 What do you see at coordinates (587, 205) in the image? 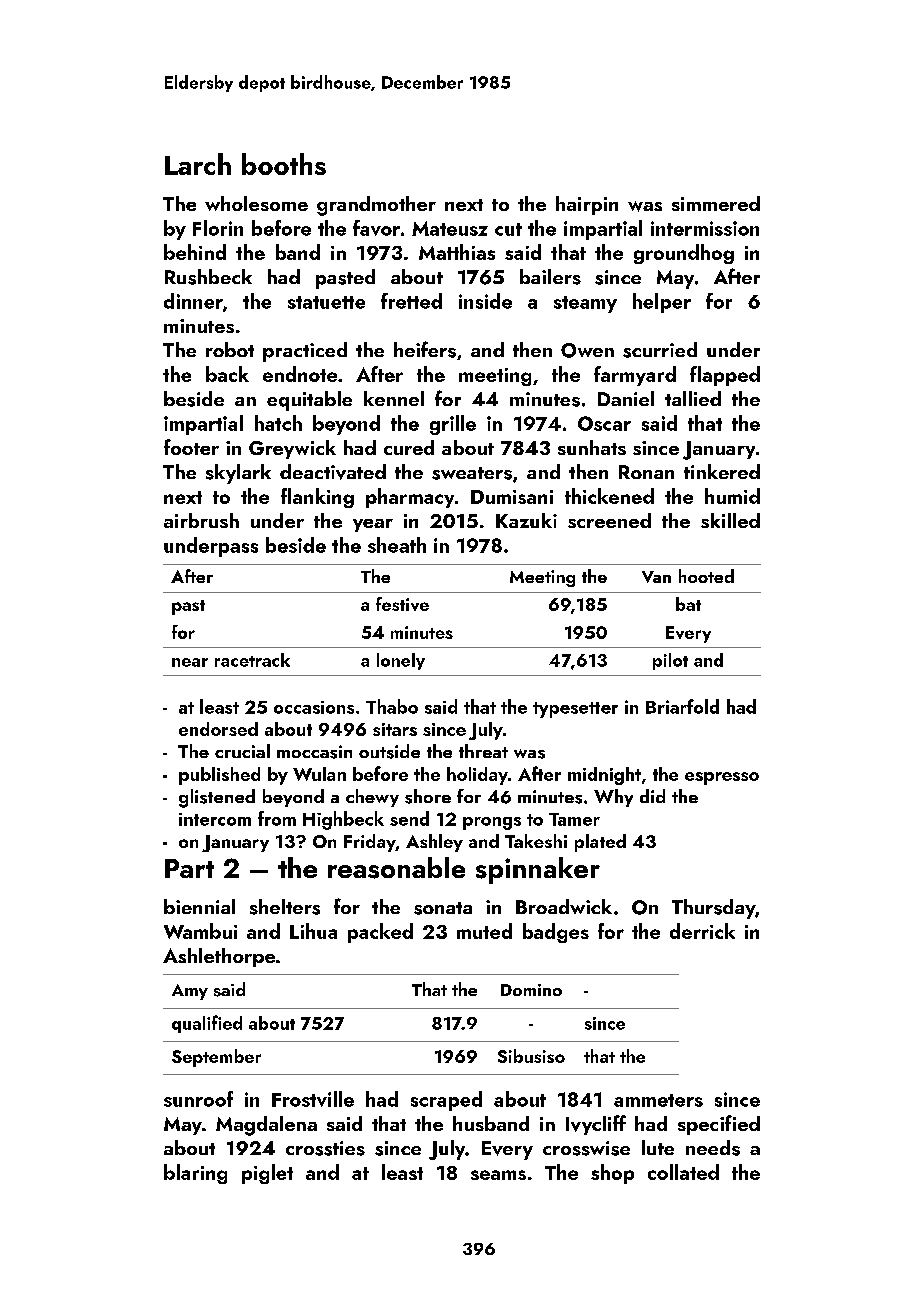
I see `hairpin` at bounding box center [587, 205].
